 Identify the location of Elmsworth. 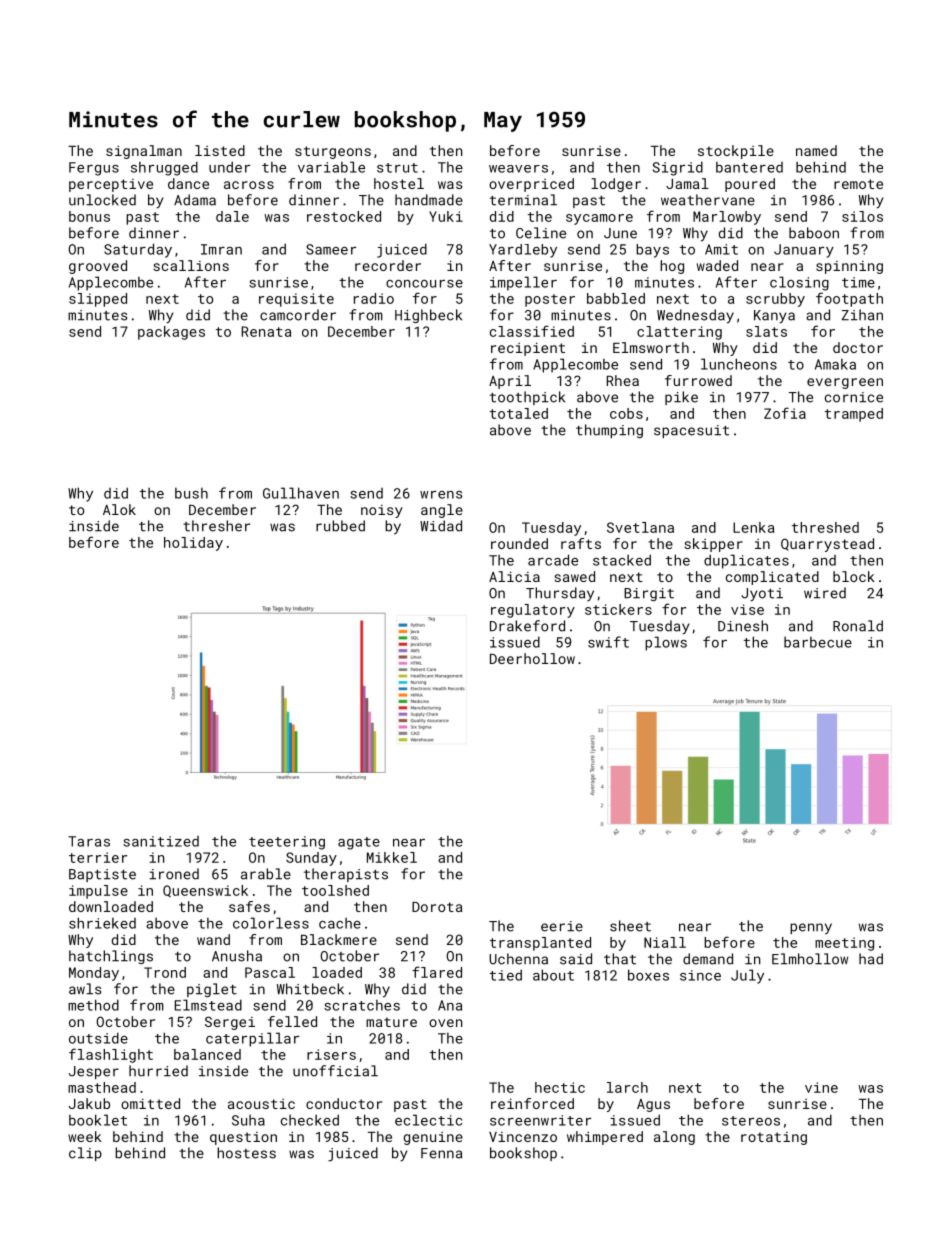
(651, 347).
